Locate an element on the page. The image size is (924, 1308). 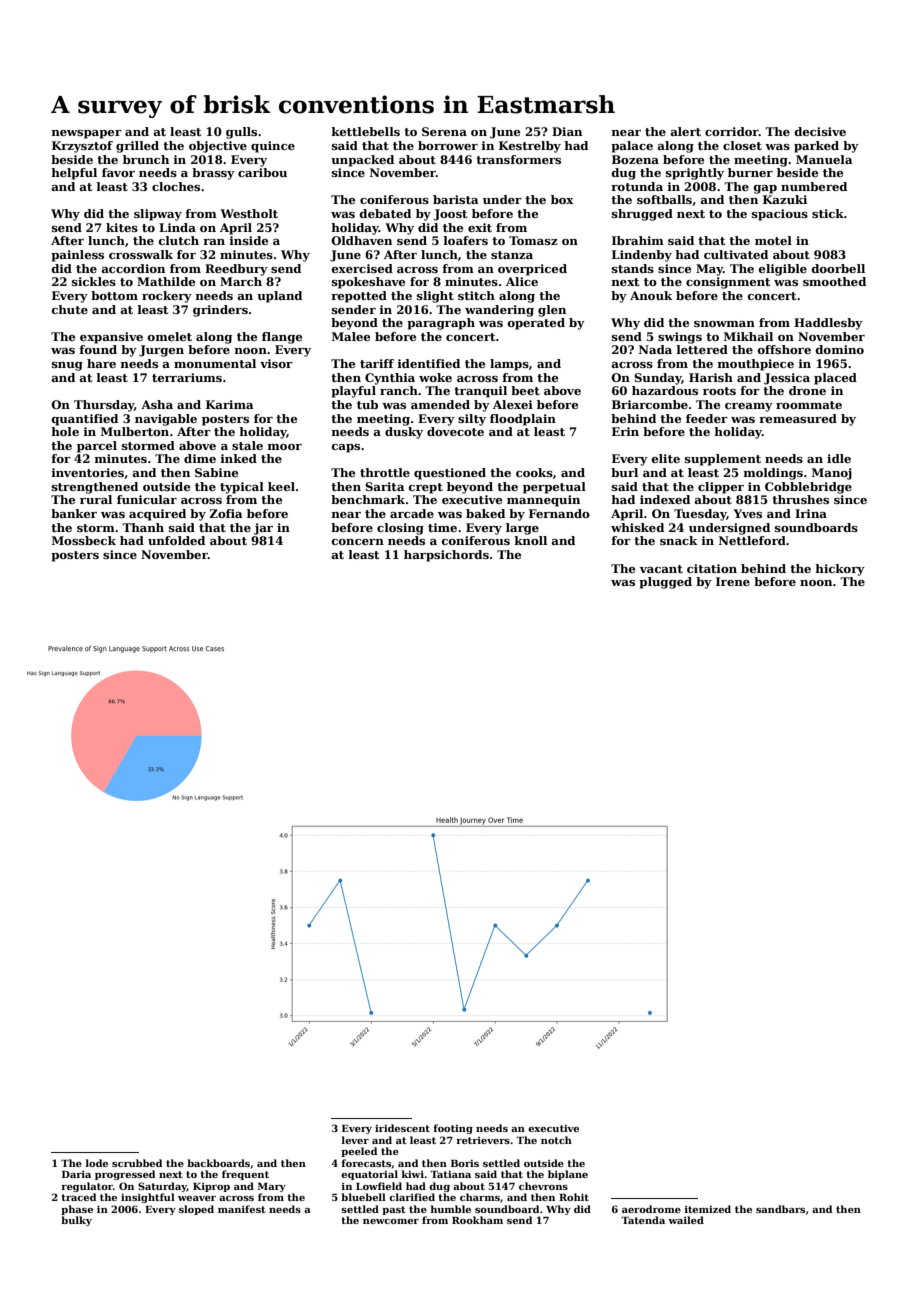
plugged is located at coordinates (665, 583).
